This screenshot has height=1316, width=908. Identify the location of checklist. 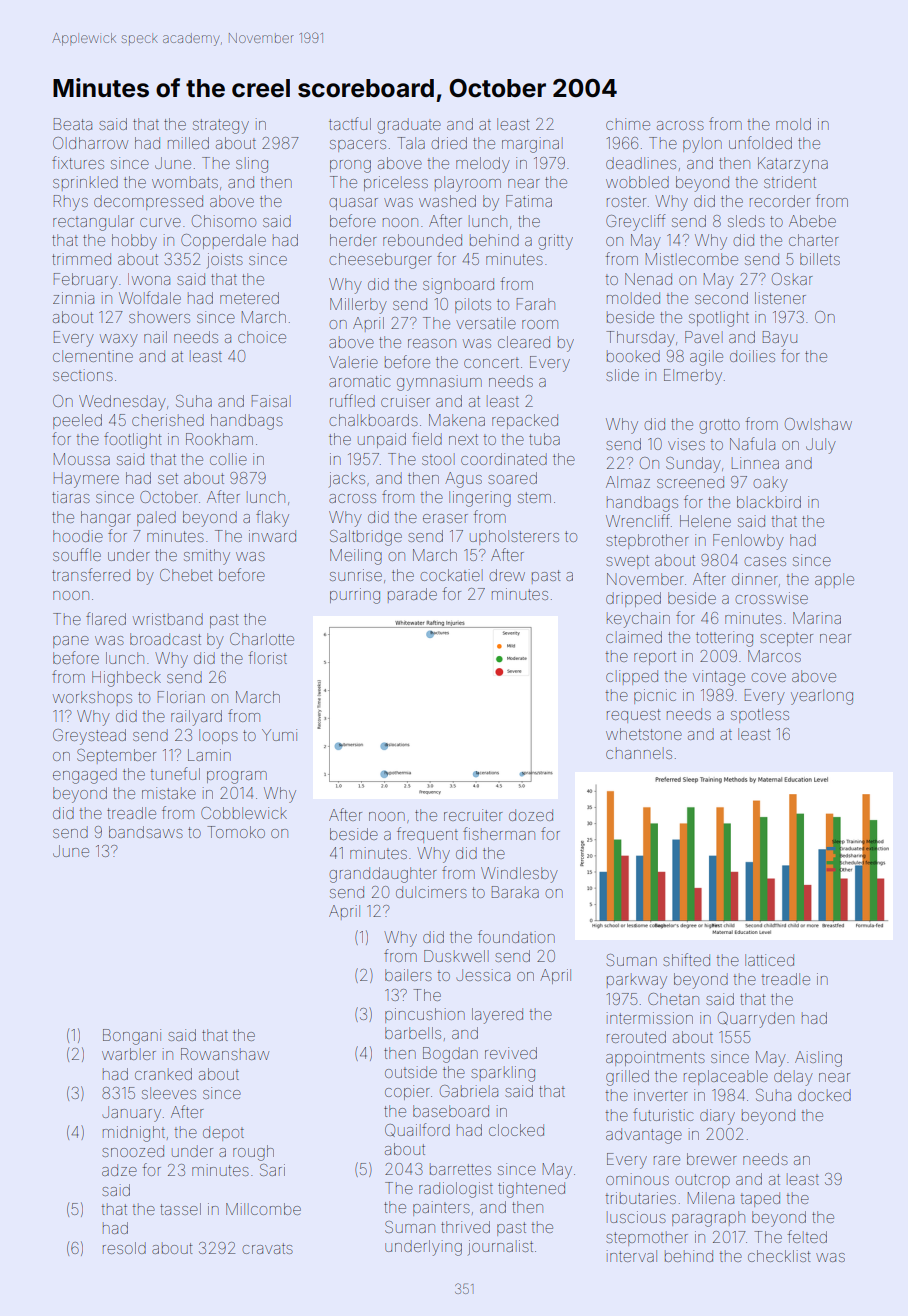
(779, 1256).
